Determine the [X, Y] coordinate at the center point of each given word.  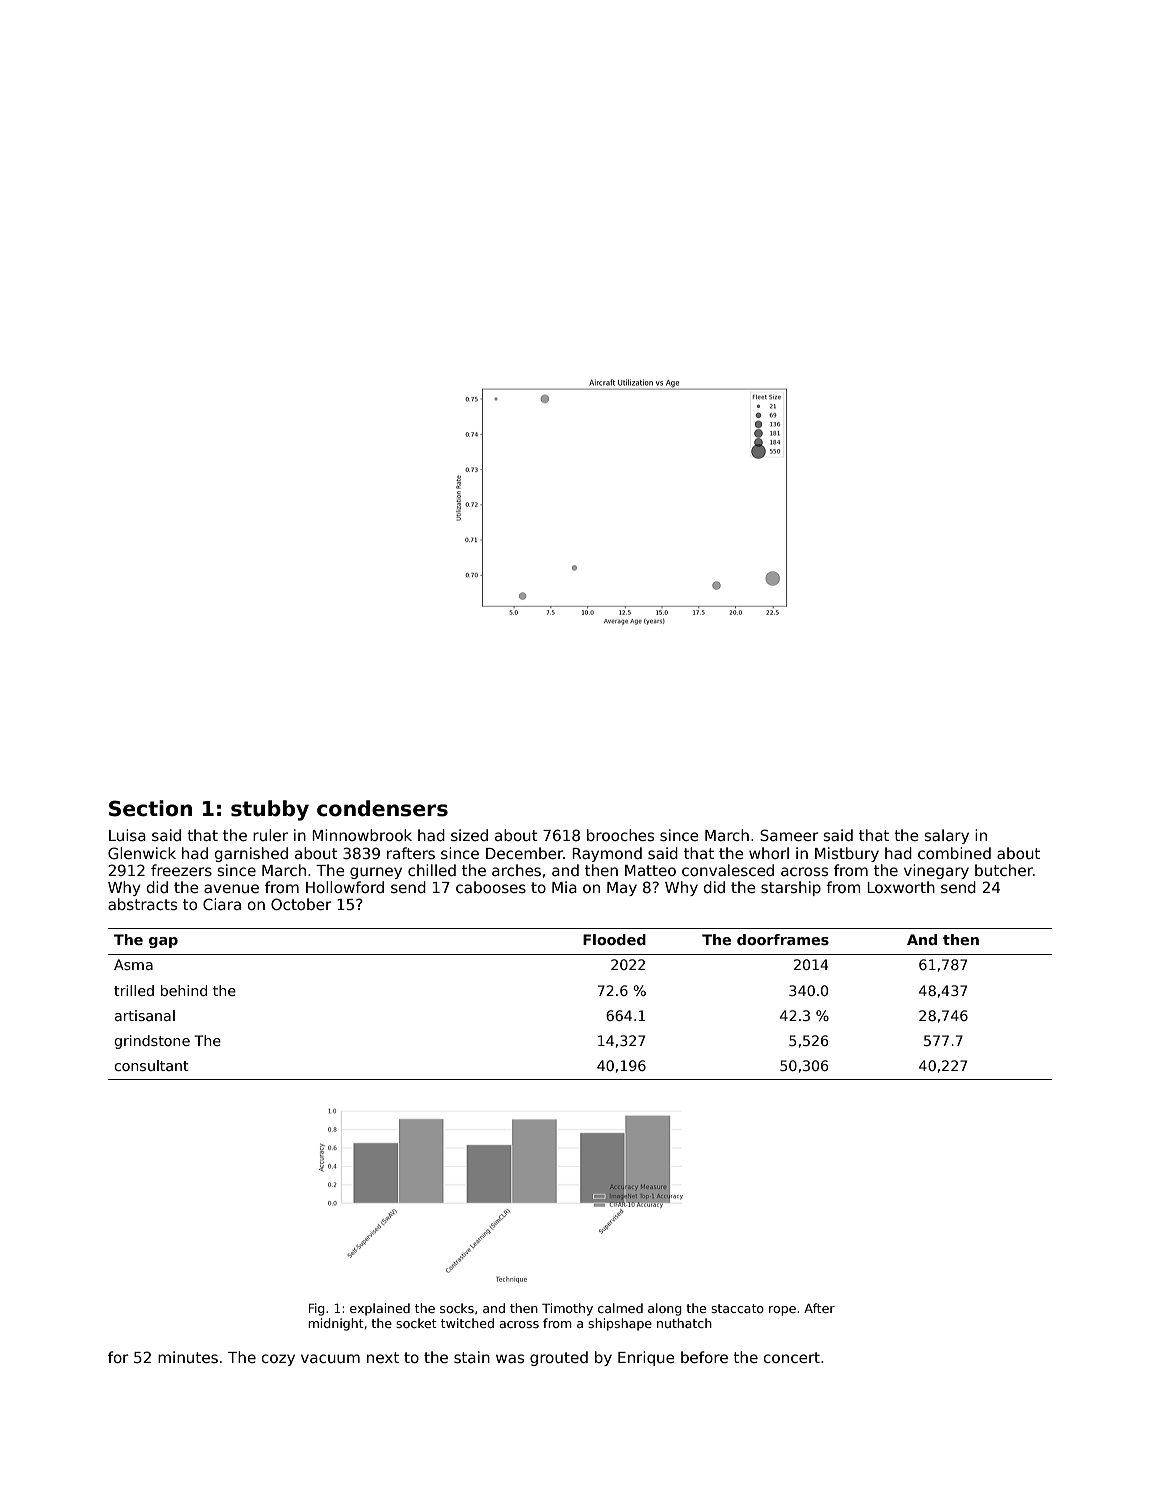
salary [947, 836]
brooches [620, 835]
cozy [278, 1360]
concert [792, 1357]
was [510, 1358]
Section [150, 808]
